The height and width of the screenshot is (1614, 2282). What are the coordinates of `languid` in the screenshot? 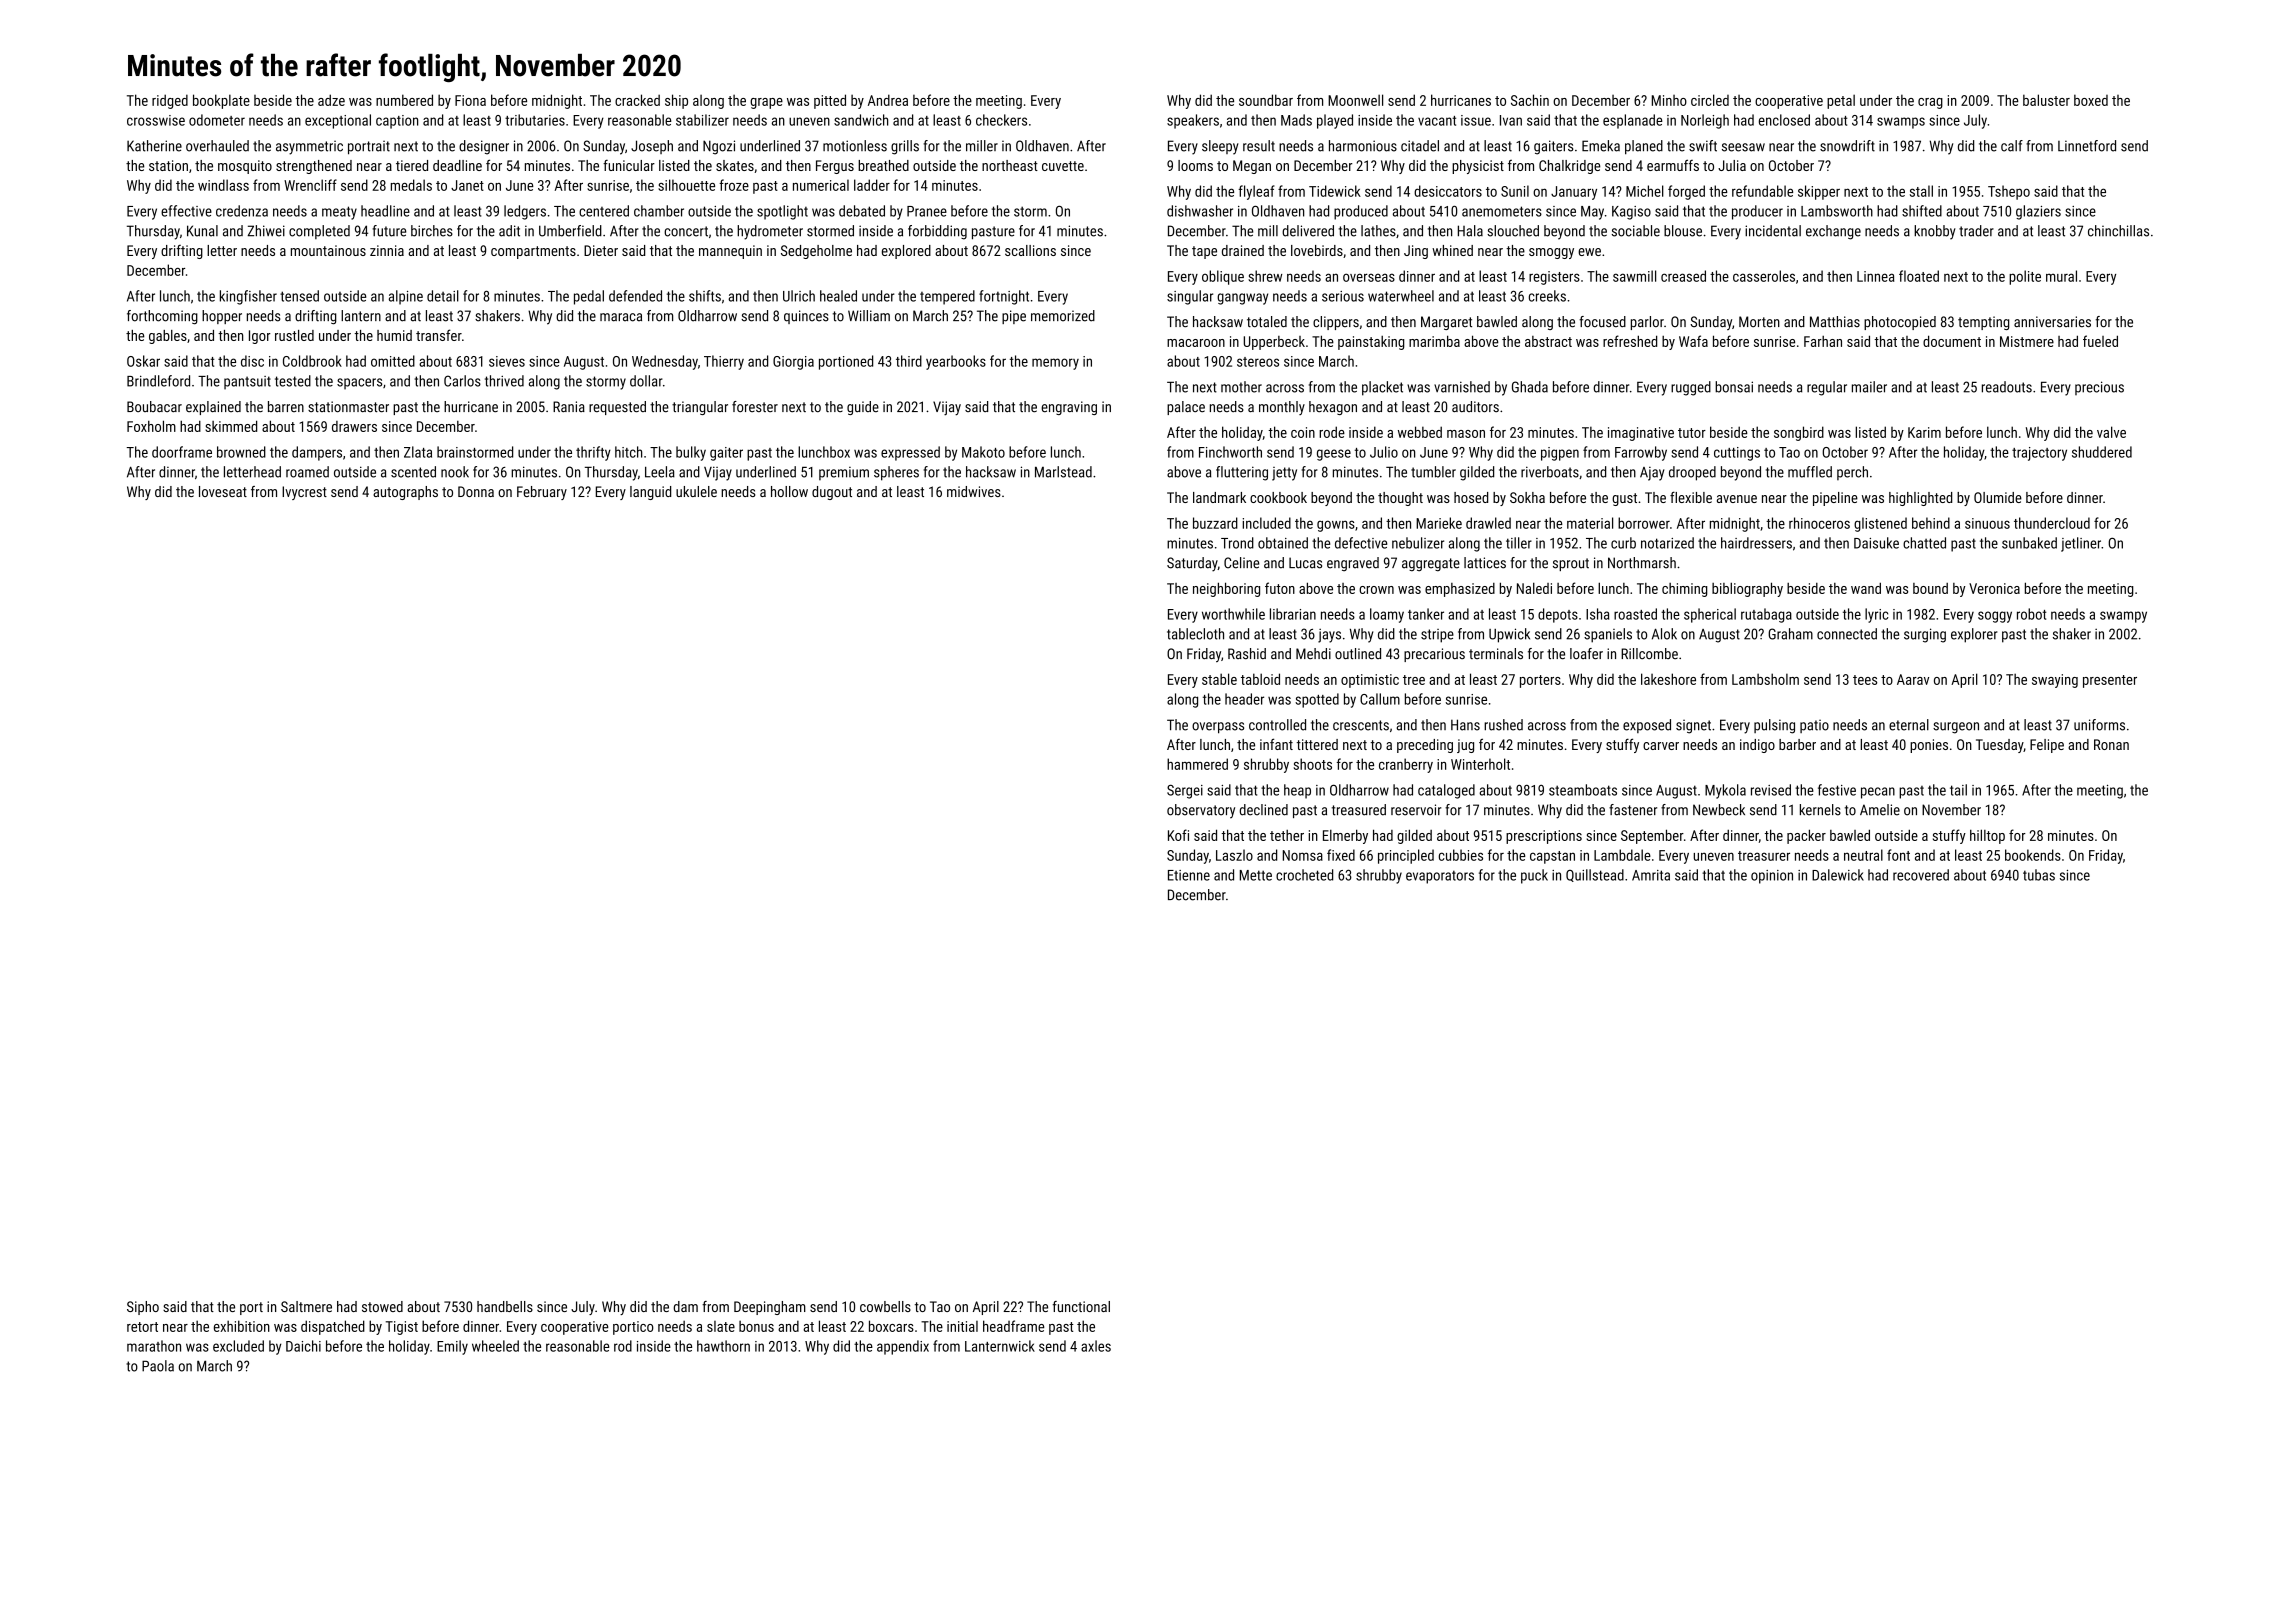 It's located at (650, 493).
